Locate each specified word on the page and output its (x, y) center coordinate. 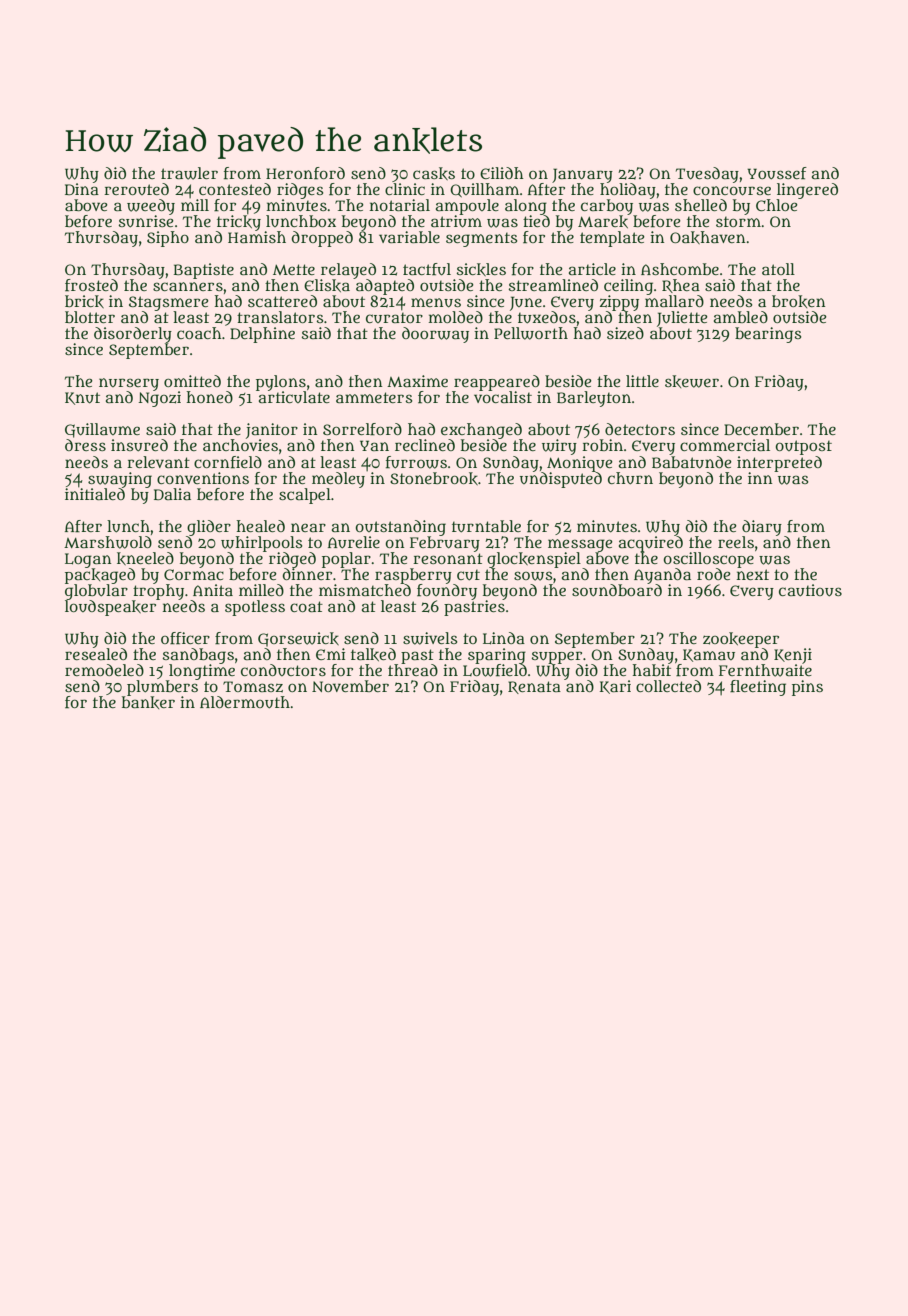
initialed (95, 493)
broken (799, 301)
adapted (385, 287)
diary (762, 527)
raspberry (413, 575)
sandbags (198, 656)
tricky (239, 223)
